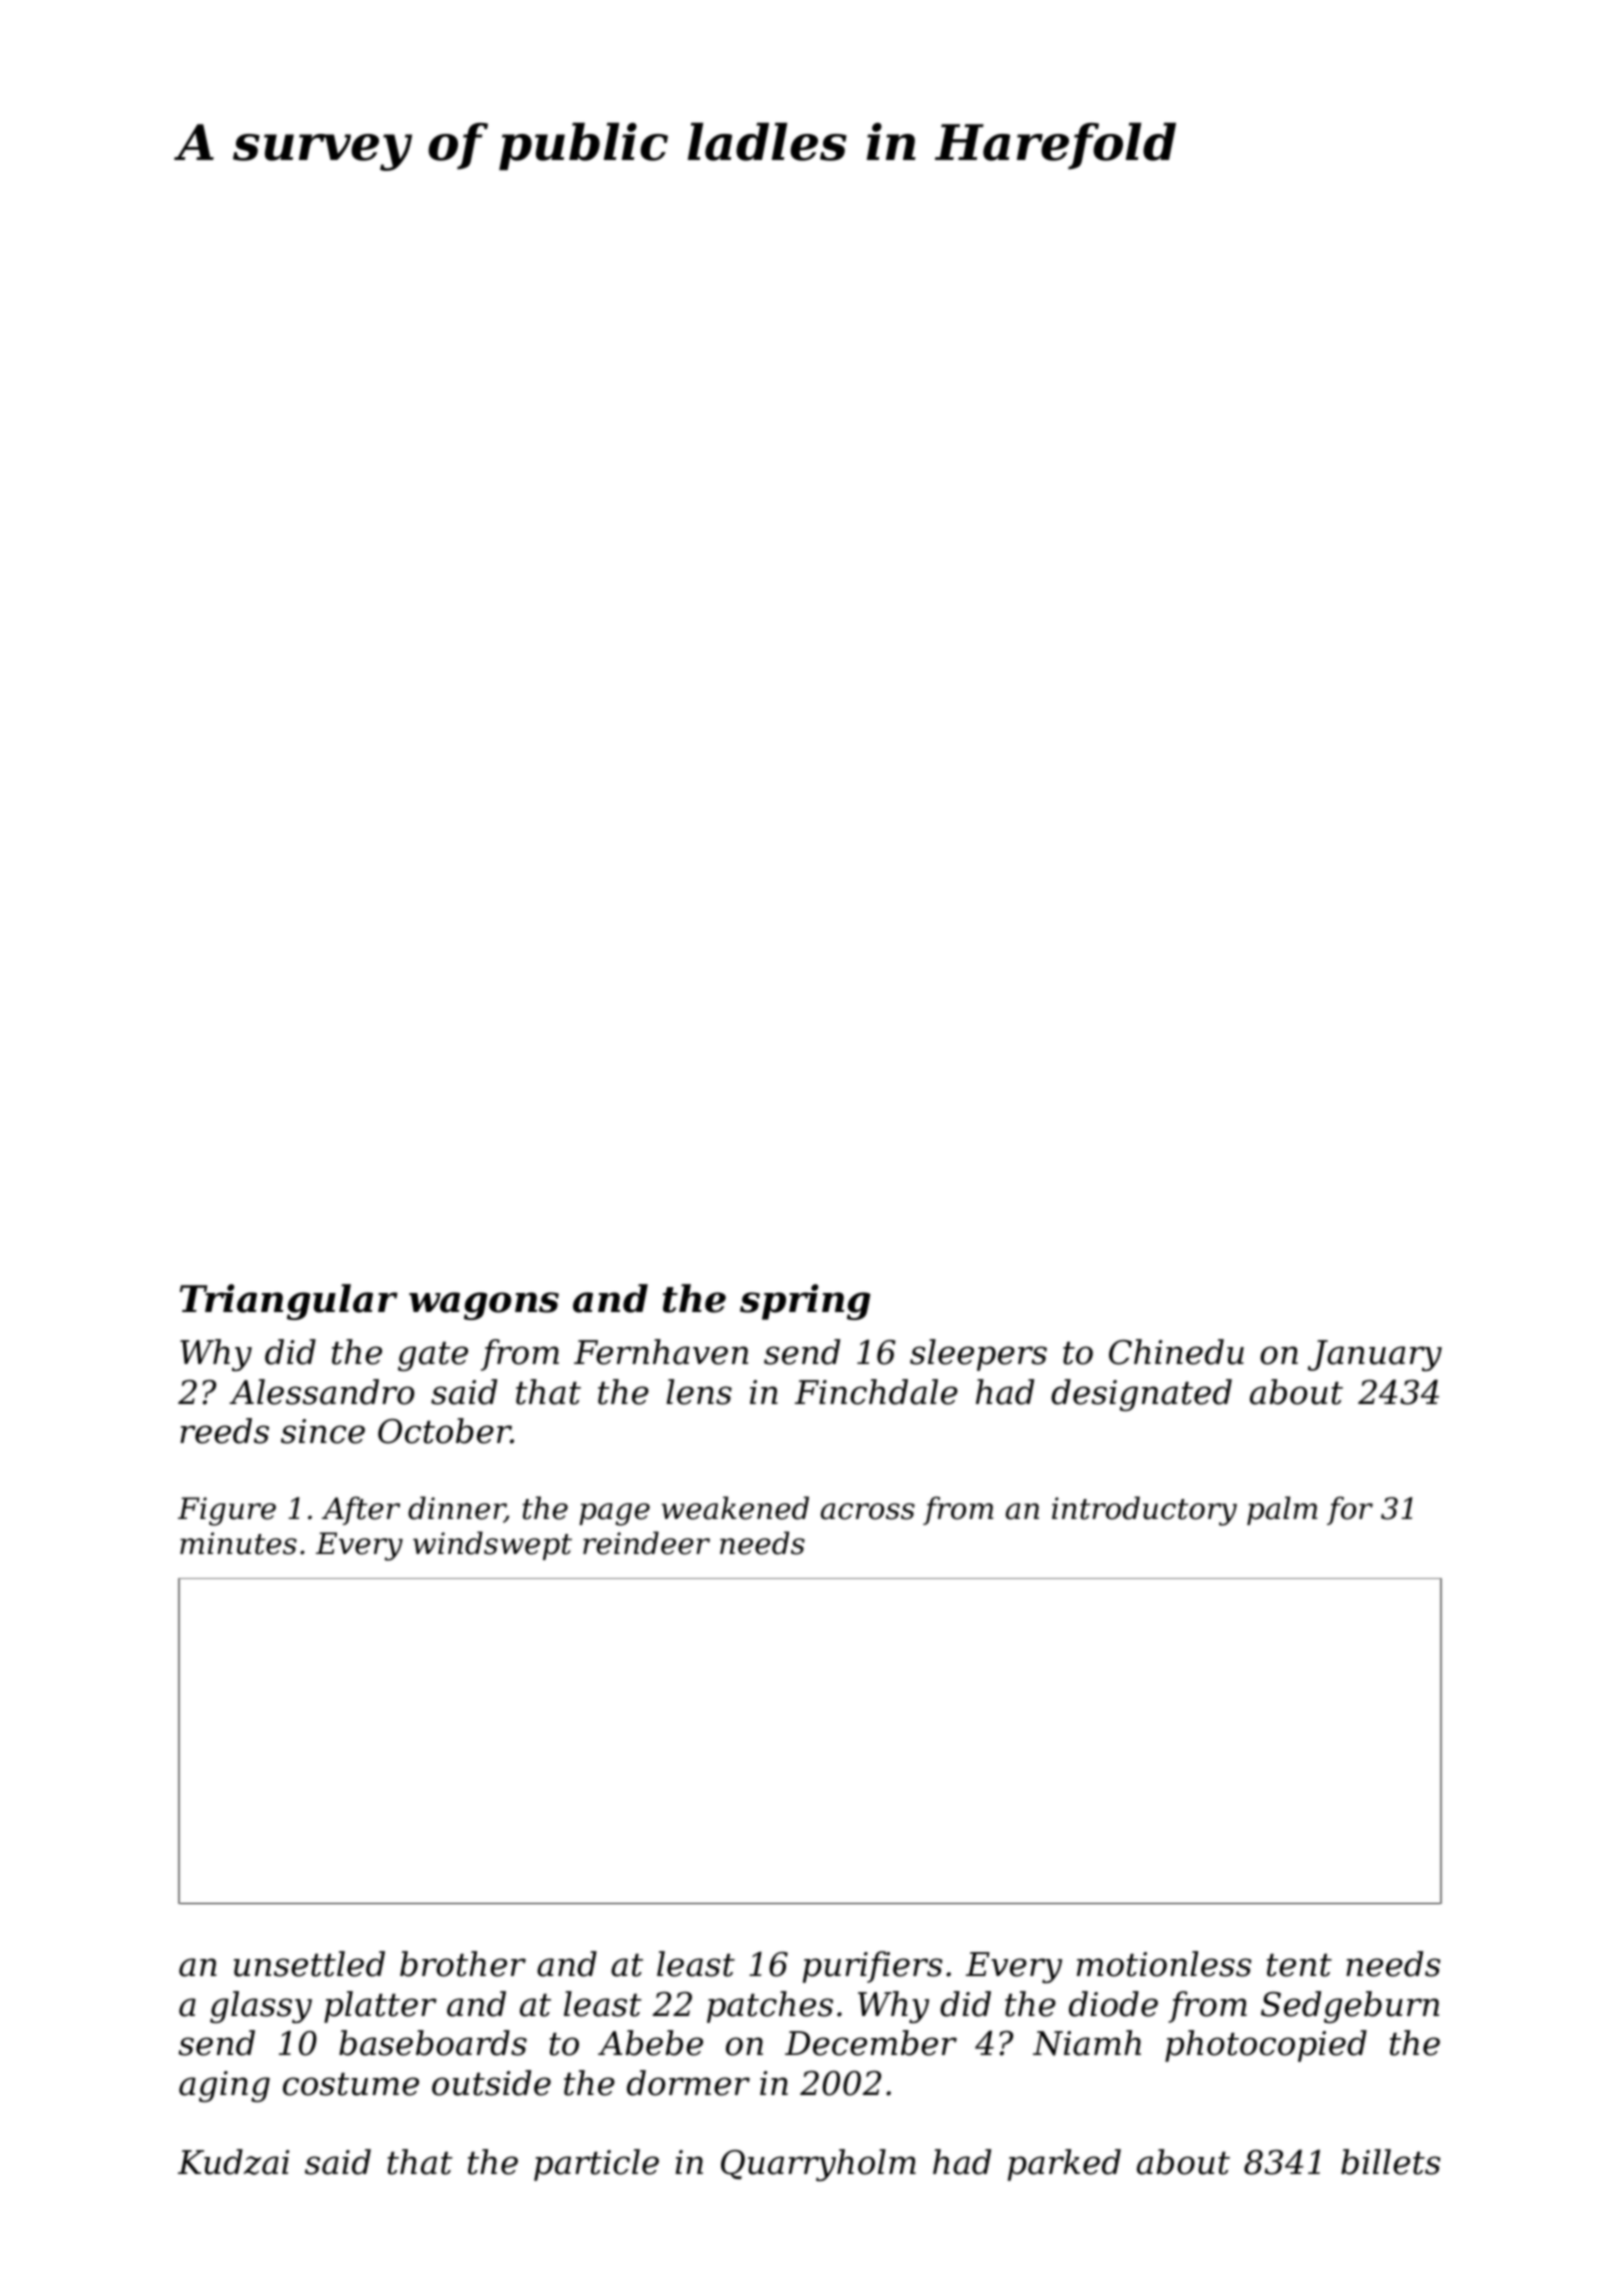 The image size is (1620, 2292). What do you see at coordinates (596, 2165) in the document?
I see `particle` at bounding box center [596, 2165].
